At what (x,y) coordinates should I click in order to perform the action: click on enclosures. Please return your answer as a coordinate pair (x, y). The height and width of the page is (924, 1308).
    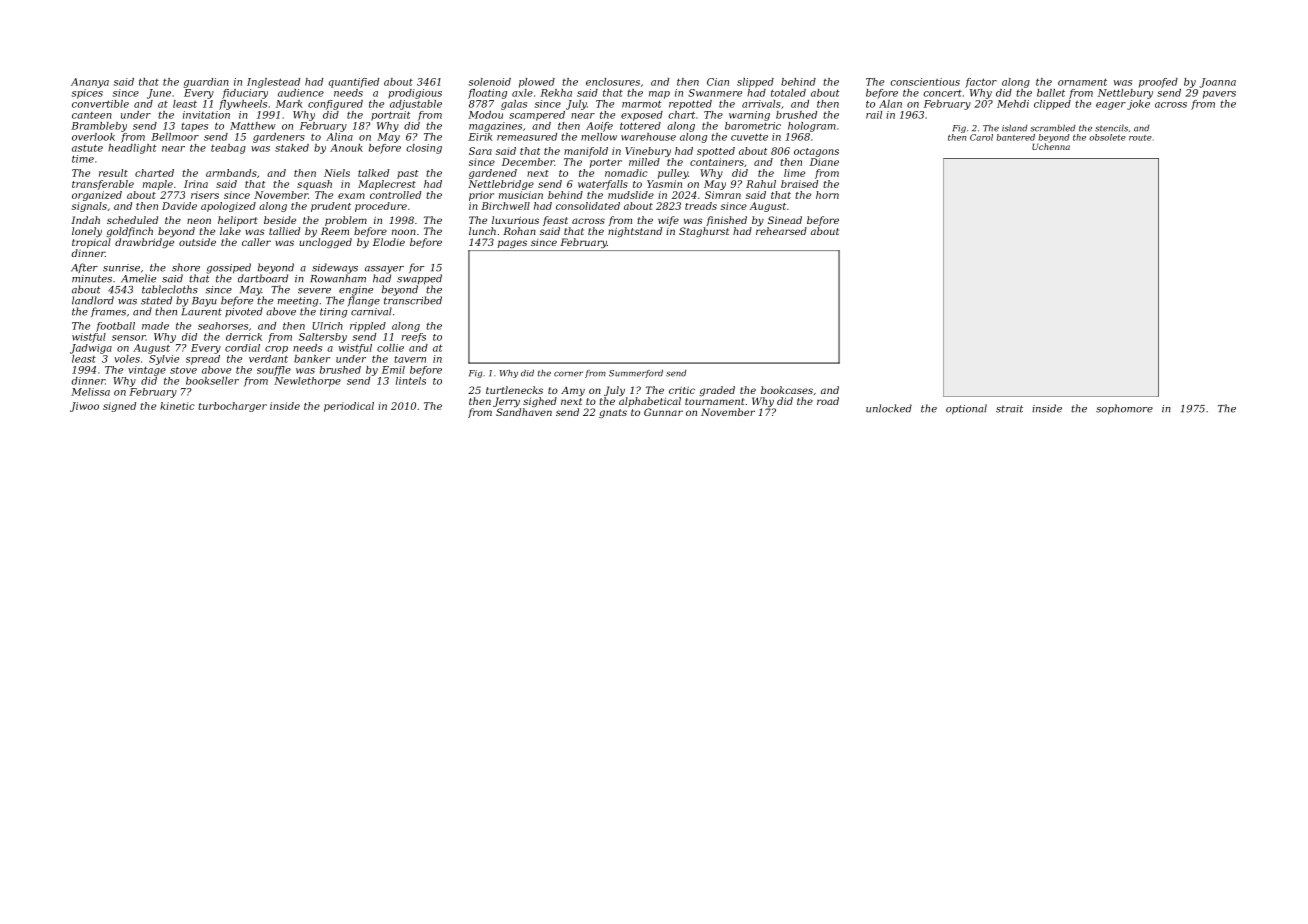
    Looking at the image, I should click on (613, 82).
